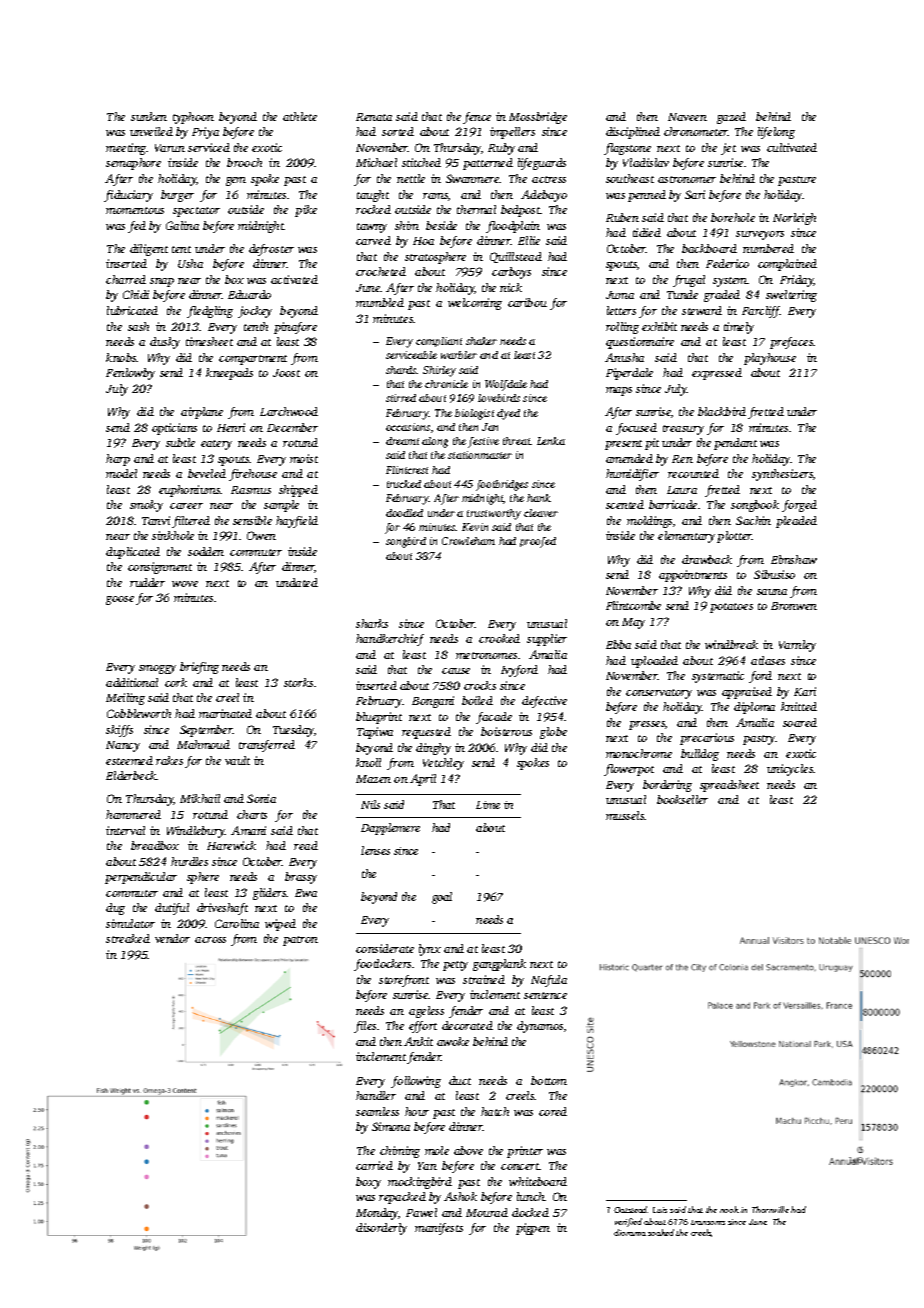 This image has height=1308, width=924. Describe the element at coordinates (731, 118) in the image. I see `gazed` at that location.
